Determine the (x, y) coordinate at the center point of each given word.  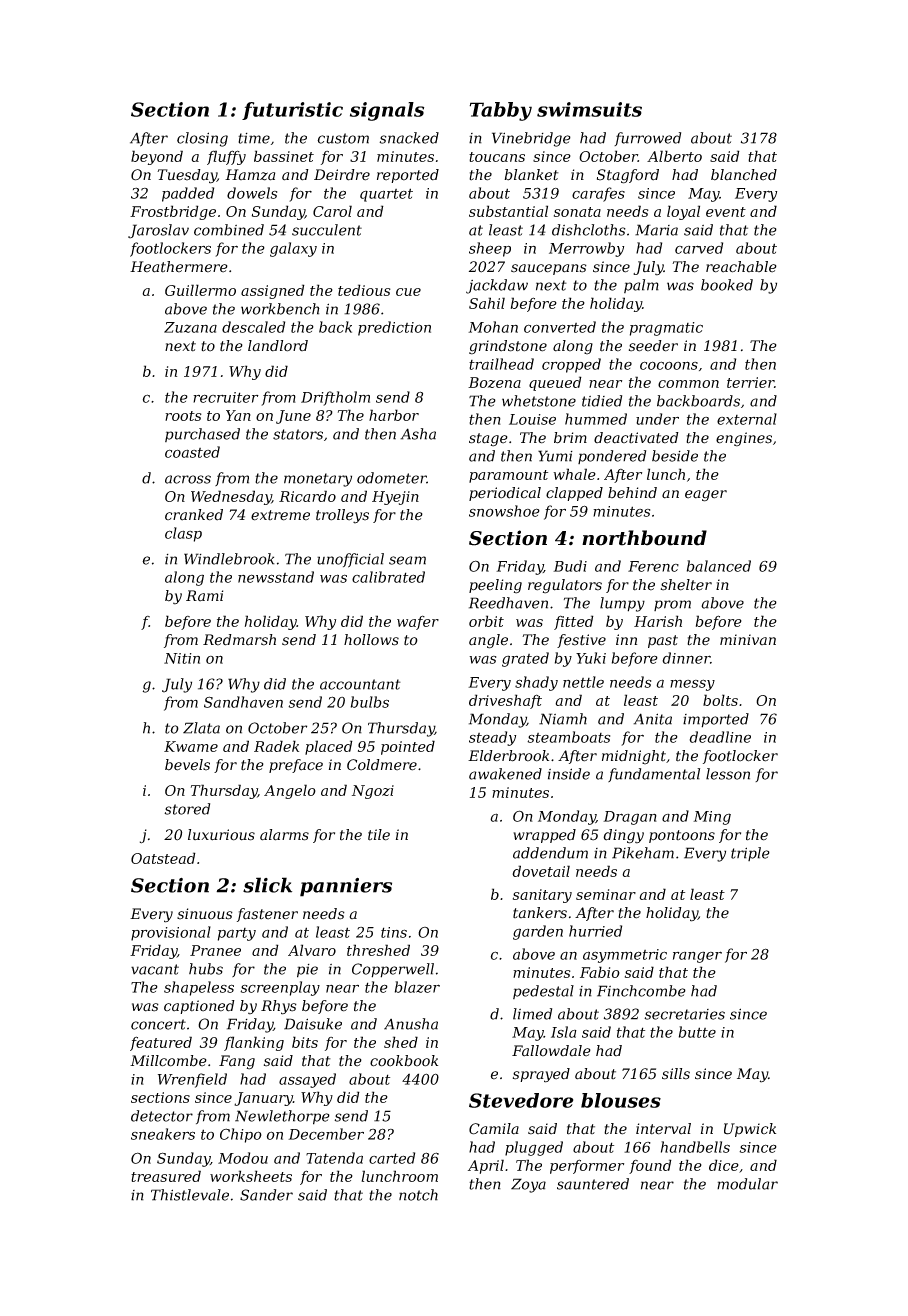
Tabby (500, 111)
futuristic (292, 111)
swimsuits (589, 109)
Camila (494, 1129)
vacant (155, 969)
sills (676, 1074)
